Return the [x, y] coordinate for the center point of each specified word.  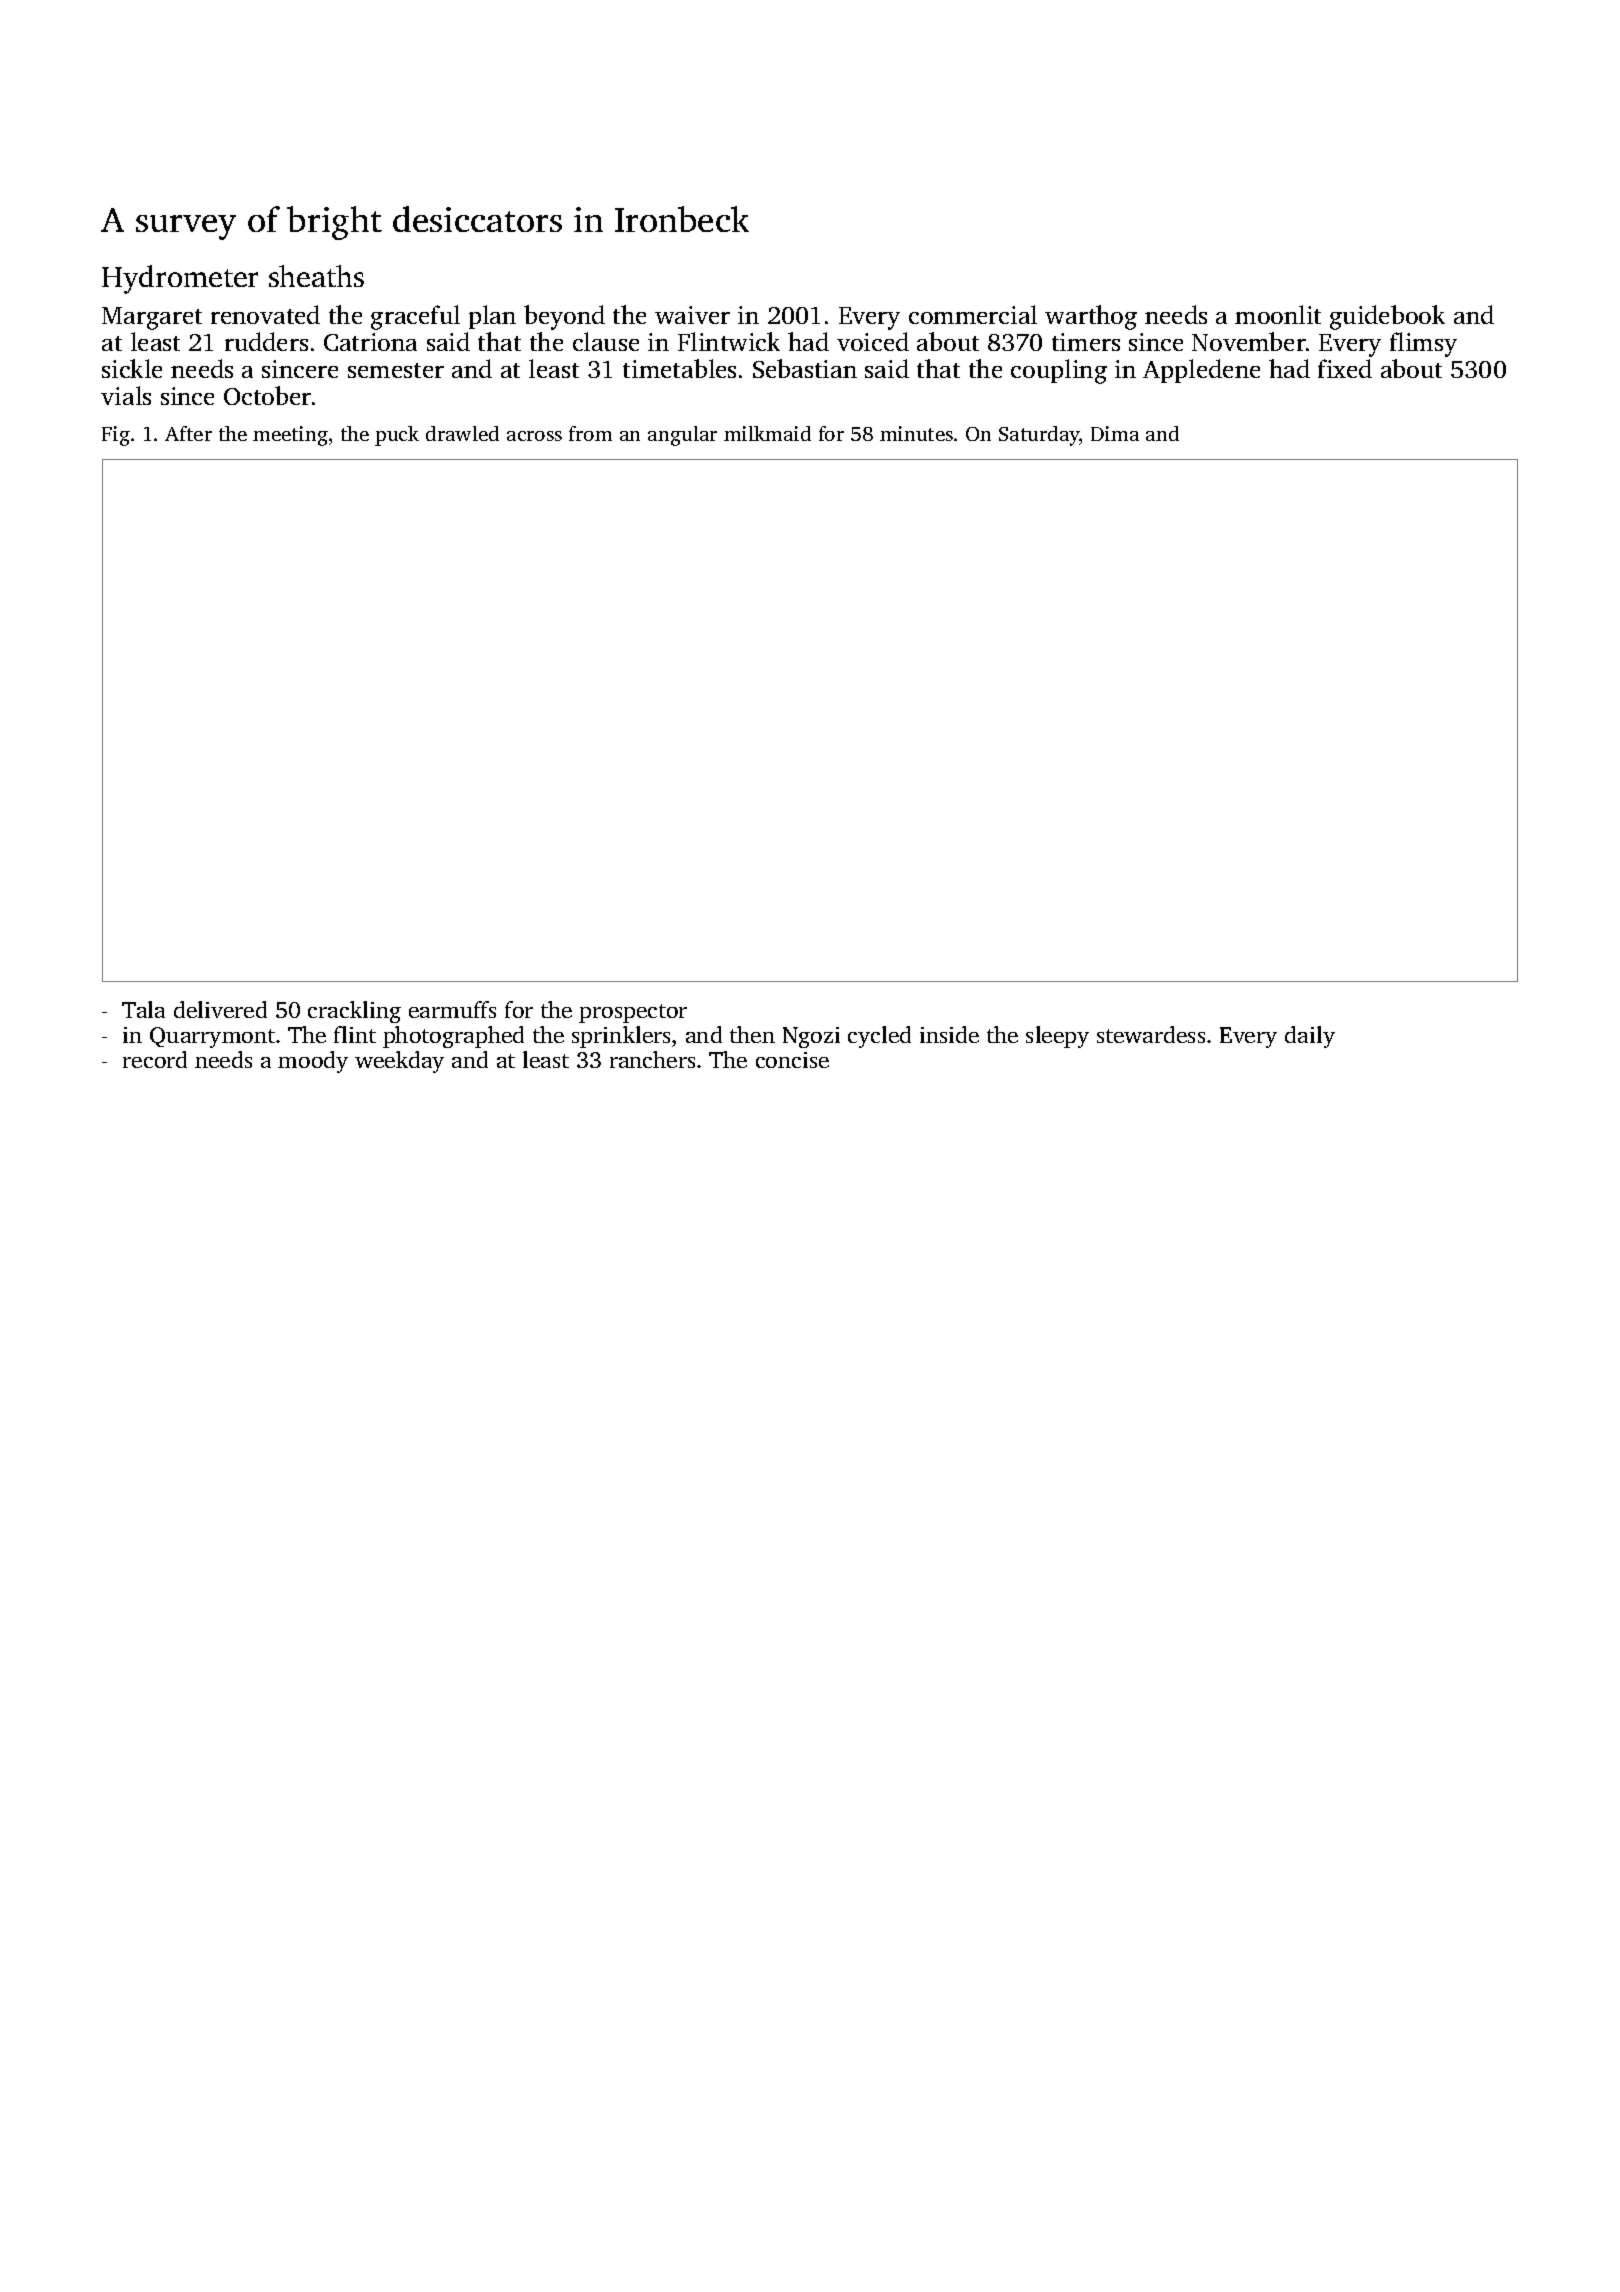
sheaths [316, 276]
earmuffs [452, 1009]
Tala [143, 1009]
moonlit [1278, 314]
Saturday [1039, 436]
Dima [1115, 433]
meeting [290, 436]
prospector [633, 1013]
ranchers [652, 1059]
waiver [692, 315]
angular [682, 436]
